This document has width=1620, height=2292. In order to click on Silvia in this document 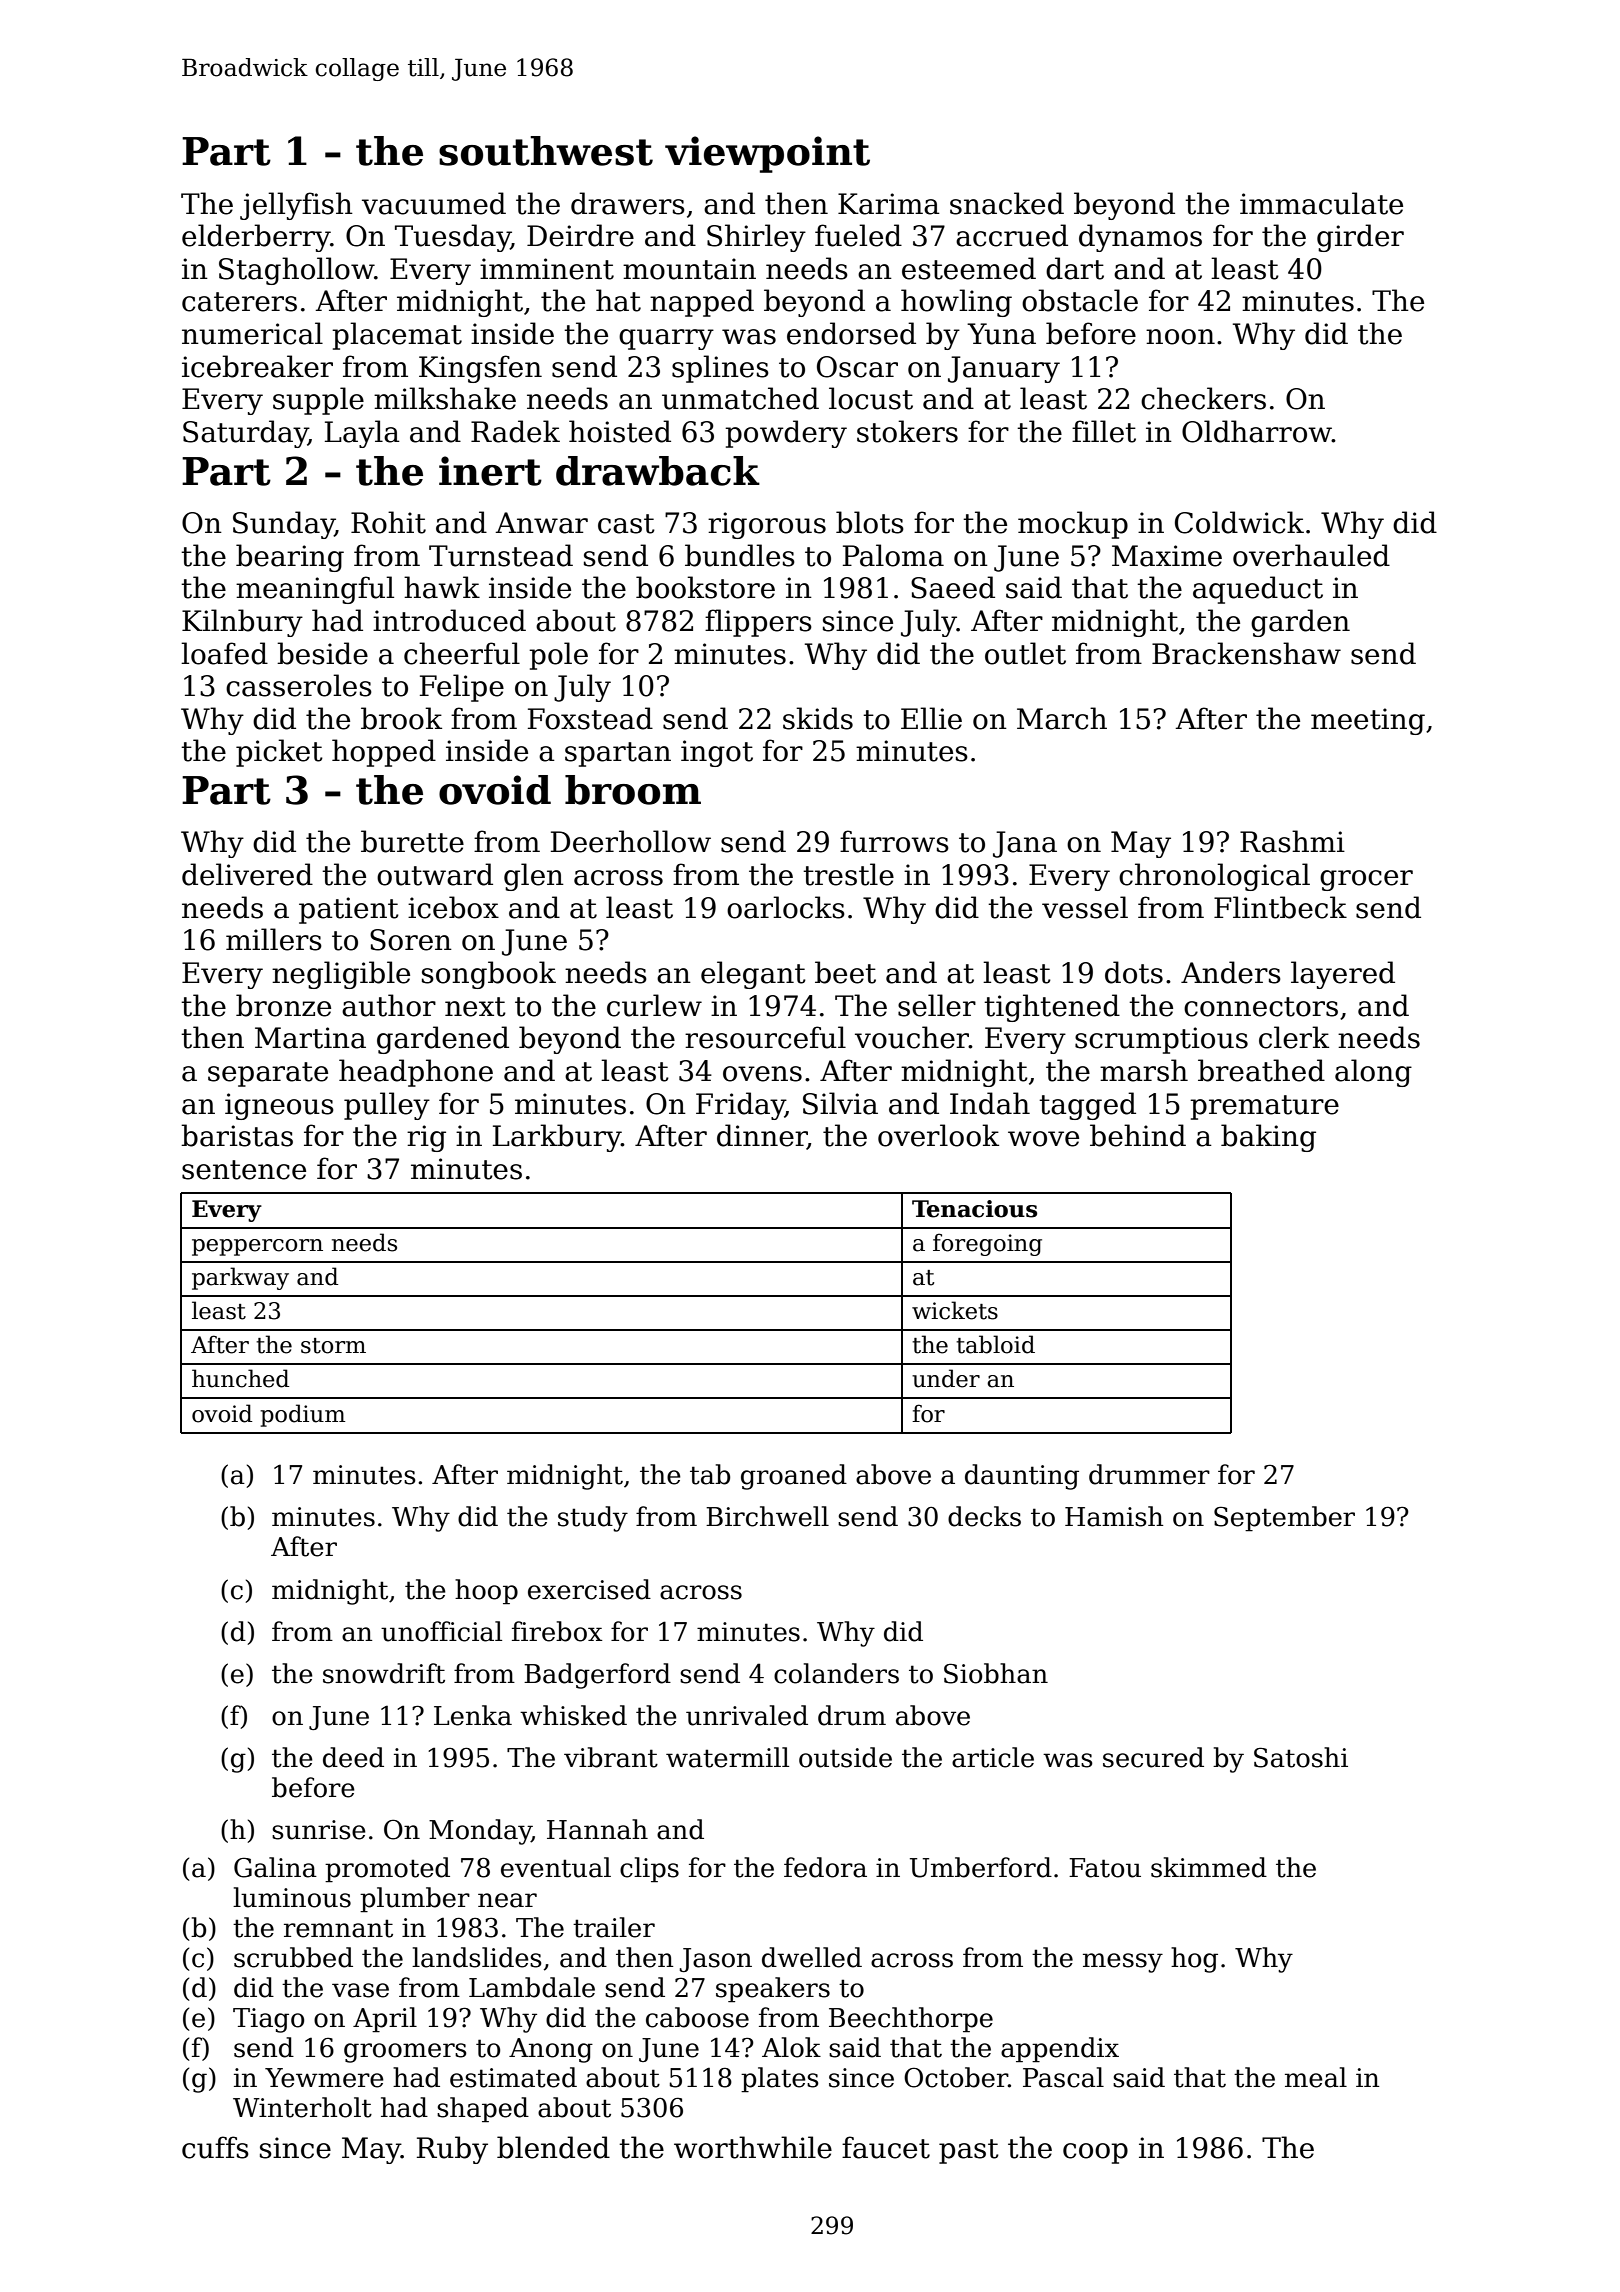, I will do `click(840, 1103)`.
